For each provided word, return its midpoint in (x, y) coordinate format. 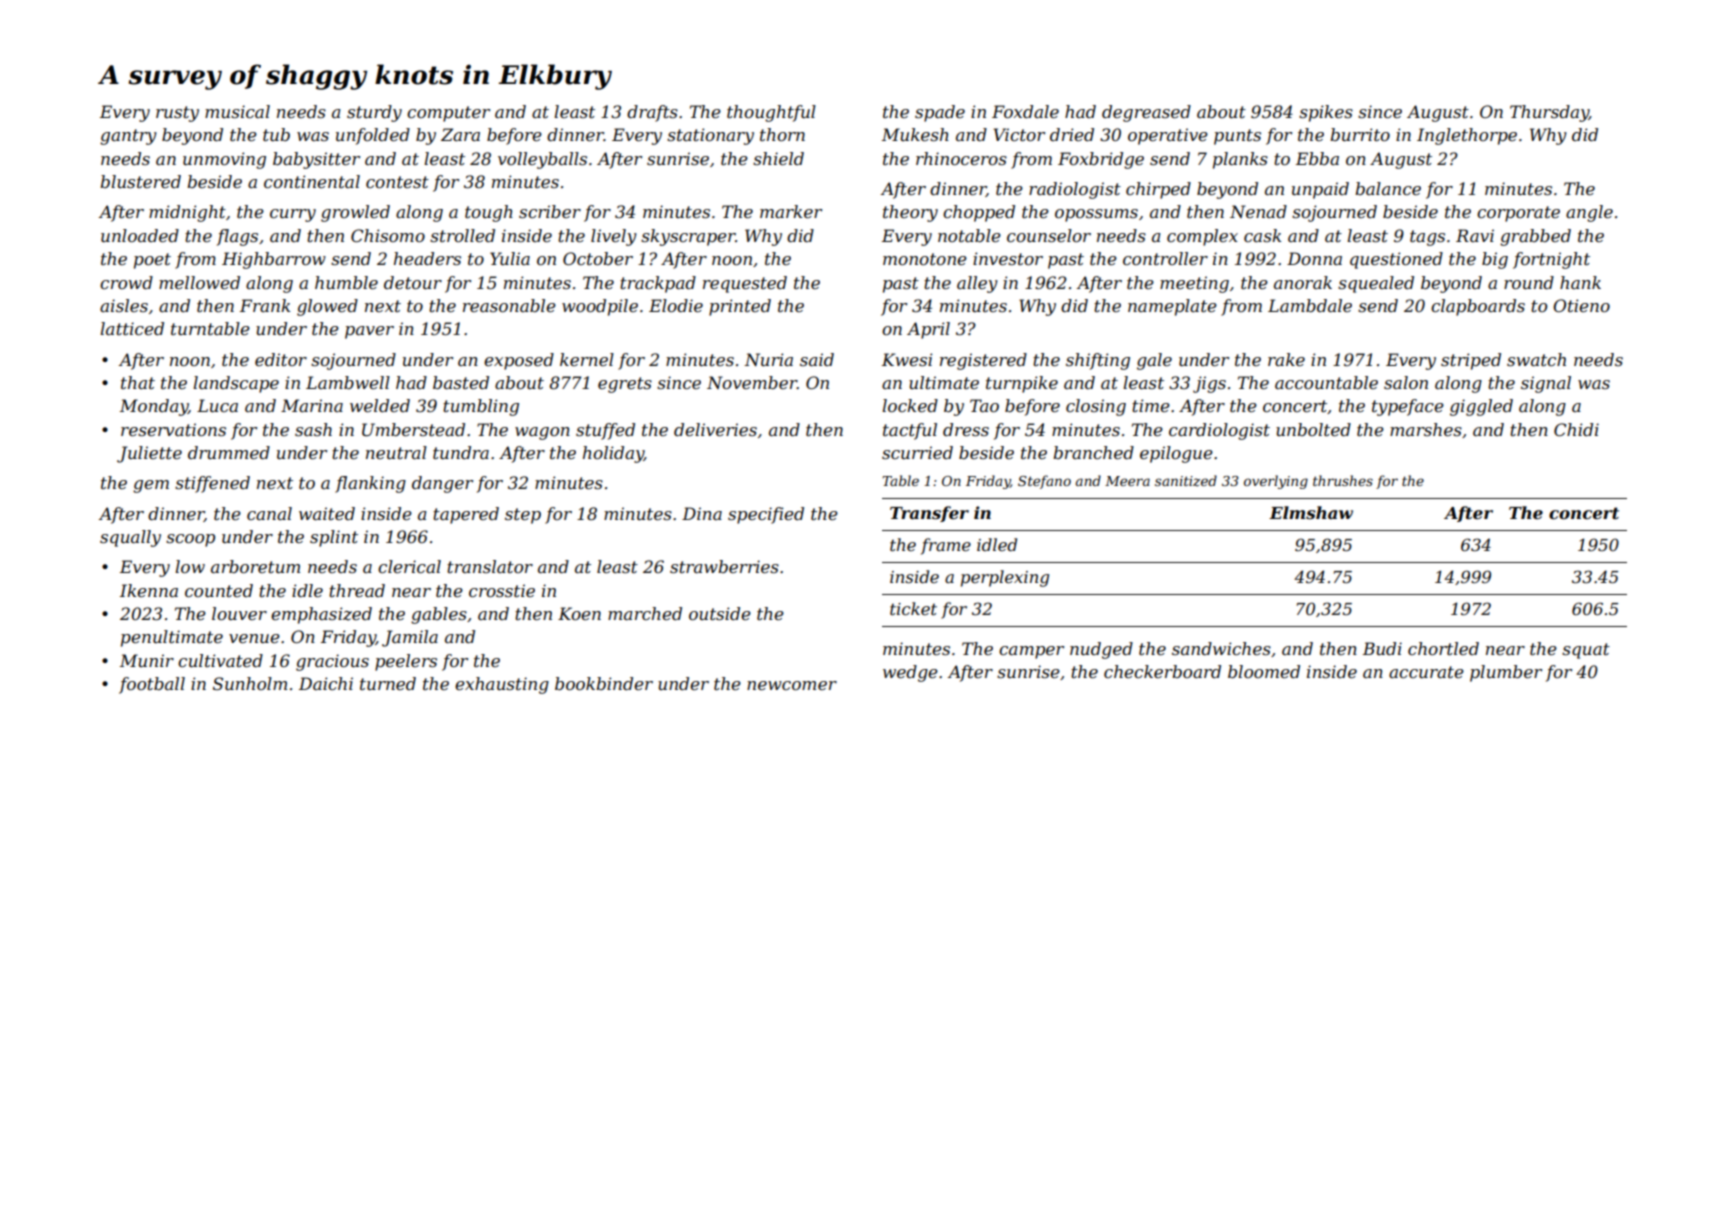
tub (276, 134)
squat (1586, 651)
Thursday (1549, 113)
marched (645, 613)
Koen (579, 613)
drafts (652, 113)
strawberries (724, 566)
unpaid (1320, 190)
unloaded (140, 235)
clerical (409, 566)
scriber (550, 211)
